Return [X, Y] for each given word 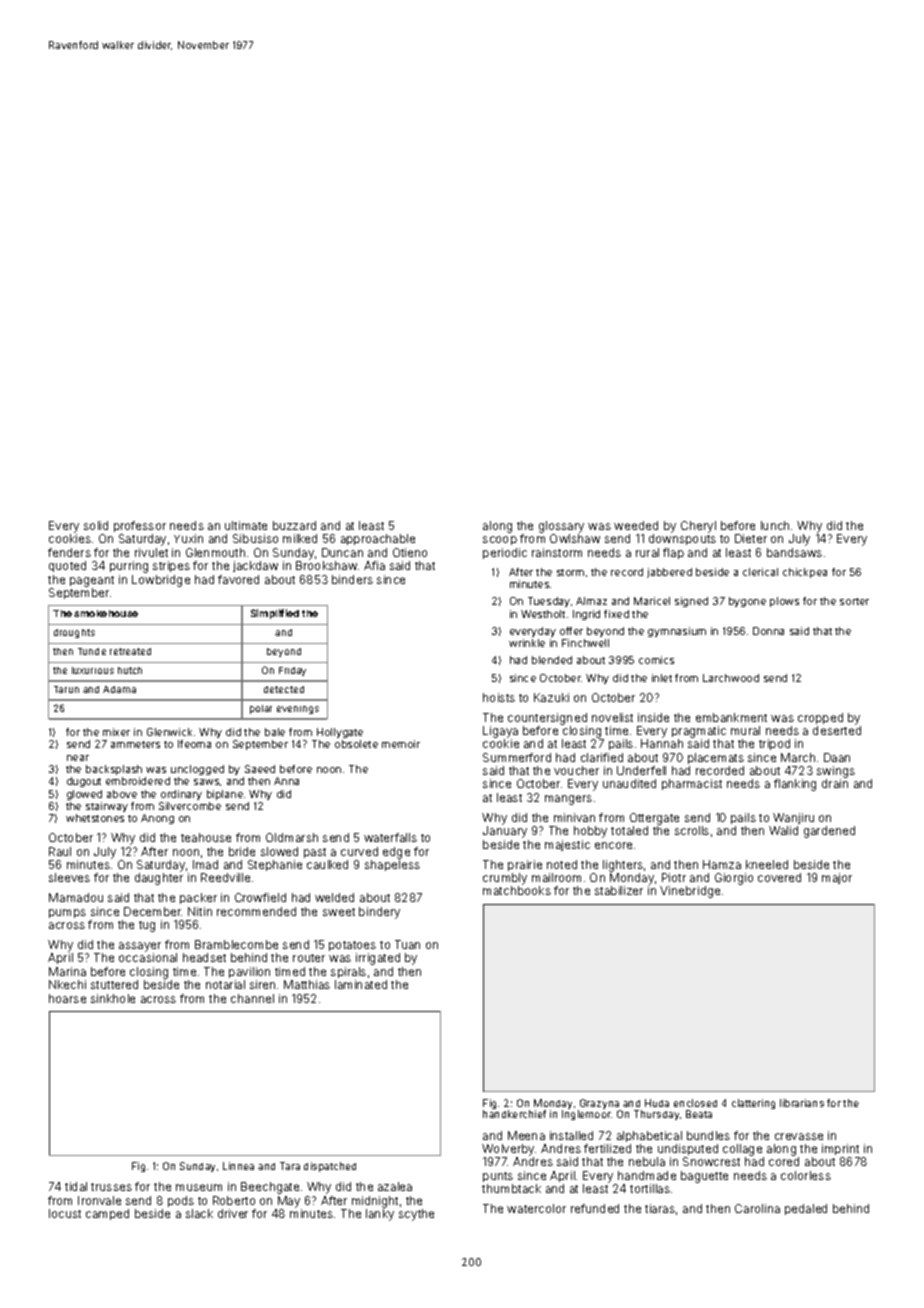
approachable [378, 539]
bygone [747, 602]
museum [199, 1187]
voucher [576, 770]
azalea [395, 1186]
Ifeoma [194, 744]
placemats [716, 758]
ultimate [246, 525]
